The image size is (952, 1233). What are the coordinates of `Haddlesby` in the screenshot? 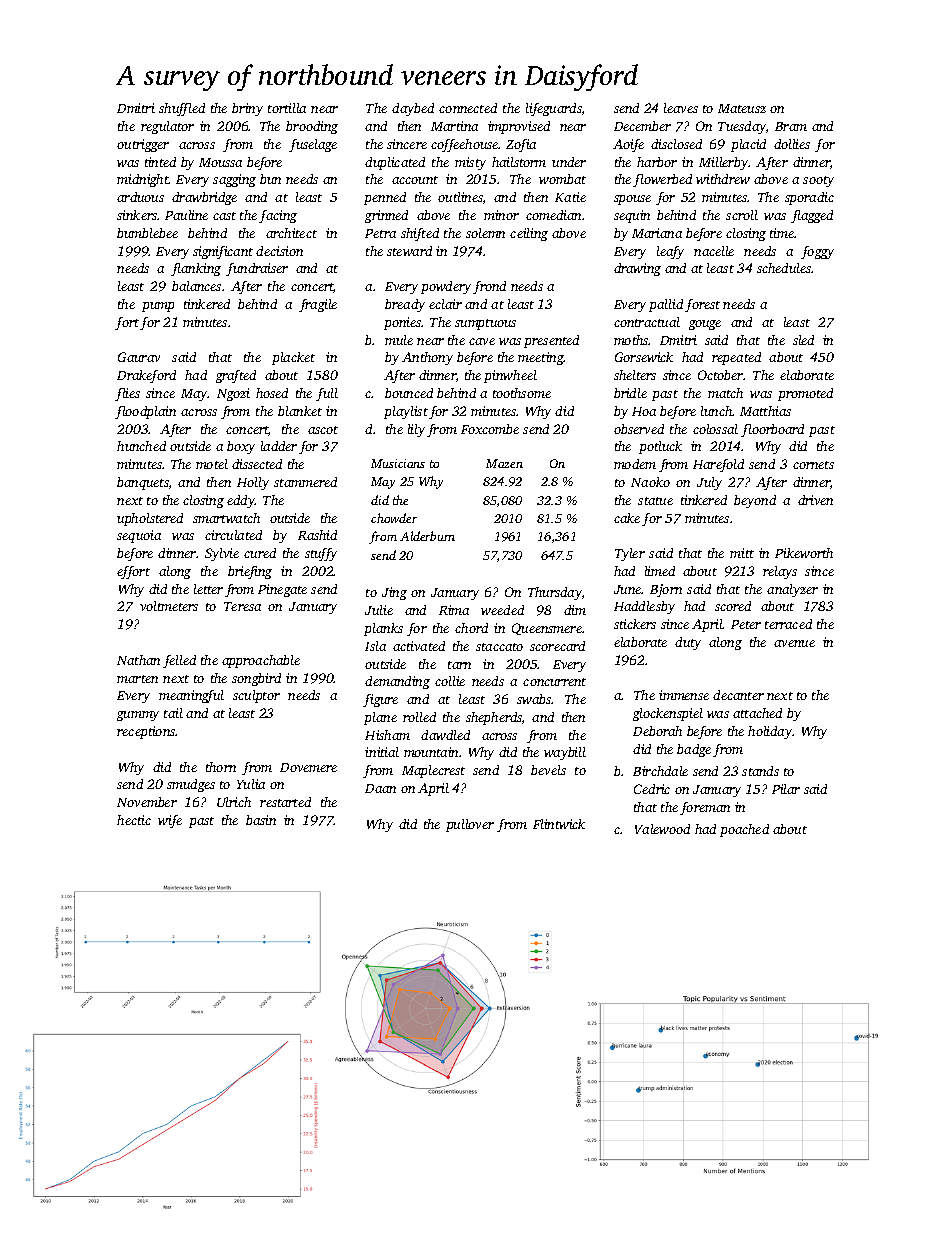 It's located at (644, 607).
